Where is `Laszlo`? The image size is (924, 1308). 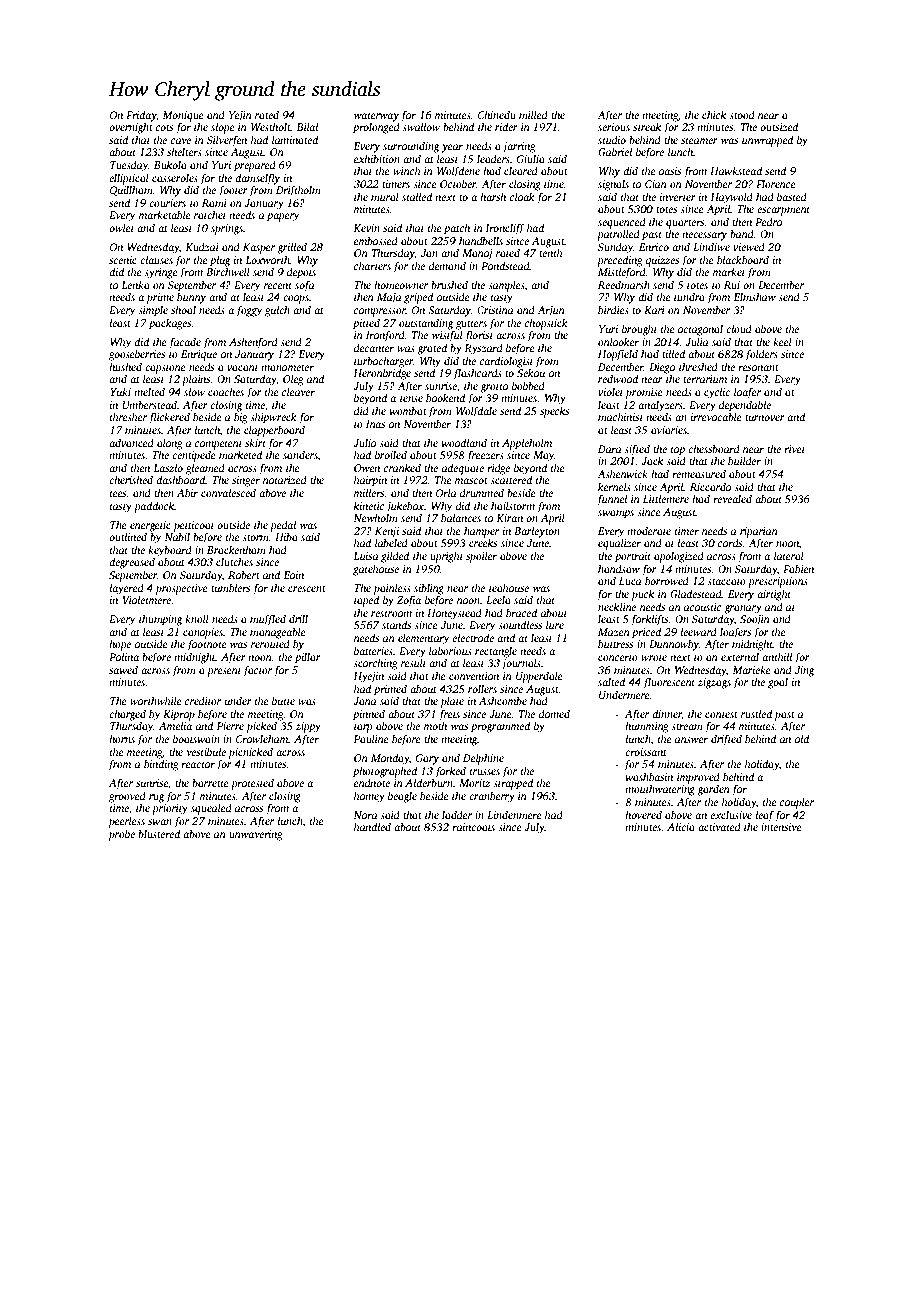 Laszlo is located at coordinates (168, 467).
